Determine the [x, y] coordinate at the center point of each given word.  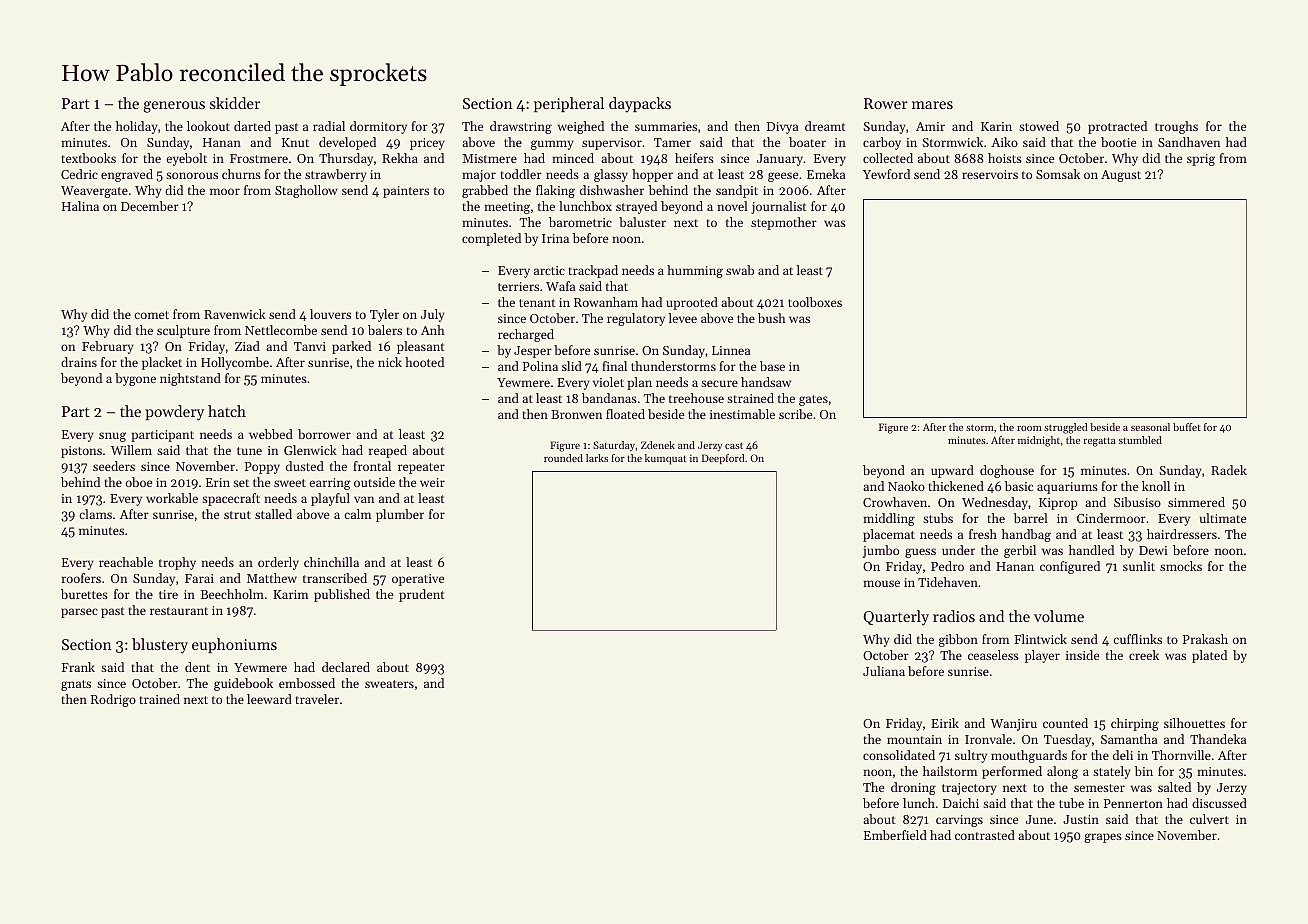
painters [406, 192]
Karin [996, 126]
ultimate [1223, 518]
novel [732, 206]
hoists [1005, 158]
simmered [1196, 502]
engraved [127, 175]
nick [390, 362]
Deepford [723, 459]
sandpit [737, 191]
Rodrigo [113, 700]
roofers [81, 578]
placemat [889, 535]
